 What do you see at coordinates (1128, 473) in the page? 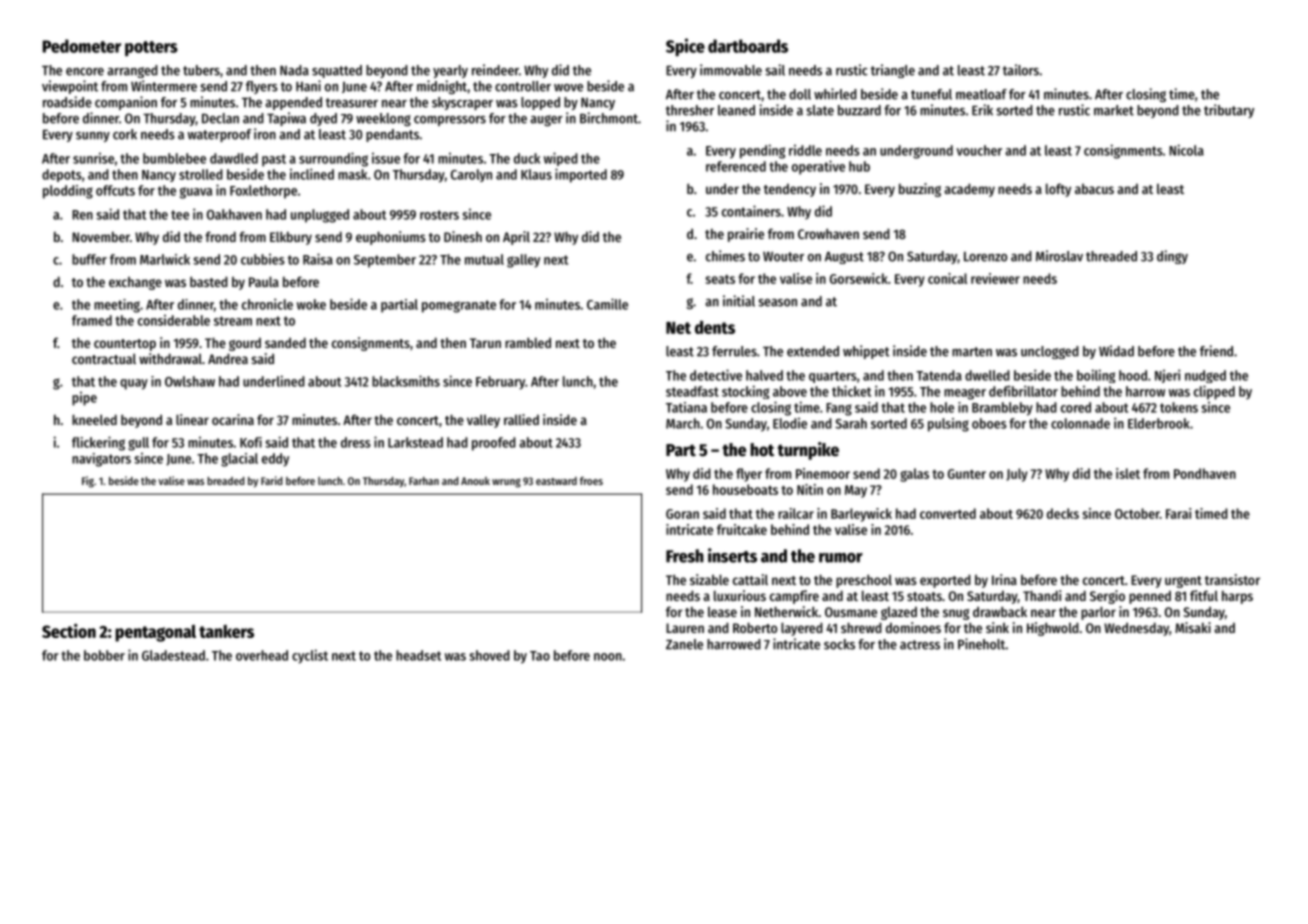
I see `islet` at bounding box center [1128, 473].
